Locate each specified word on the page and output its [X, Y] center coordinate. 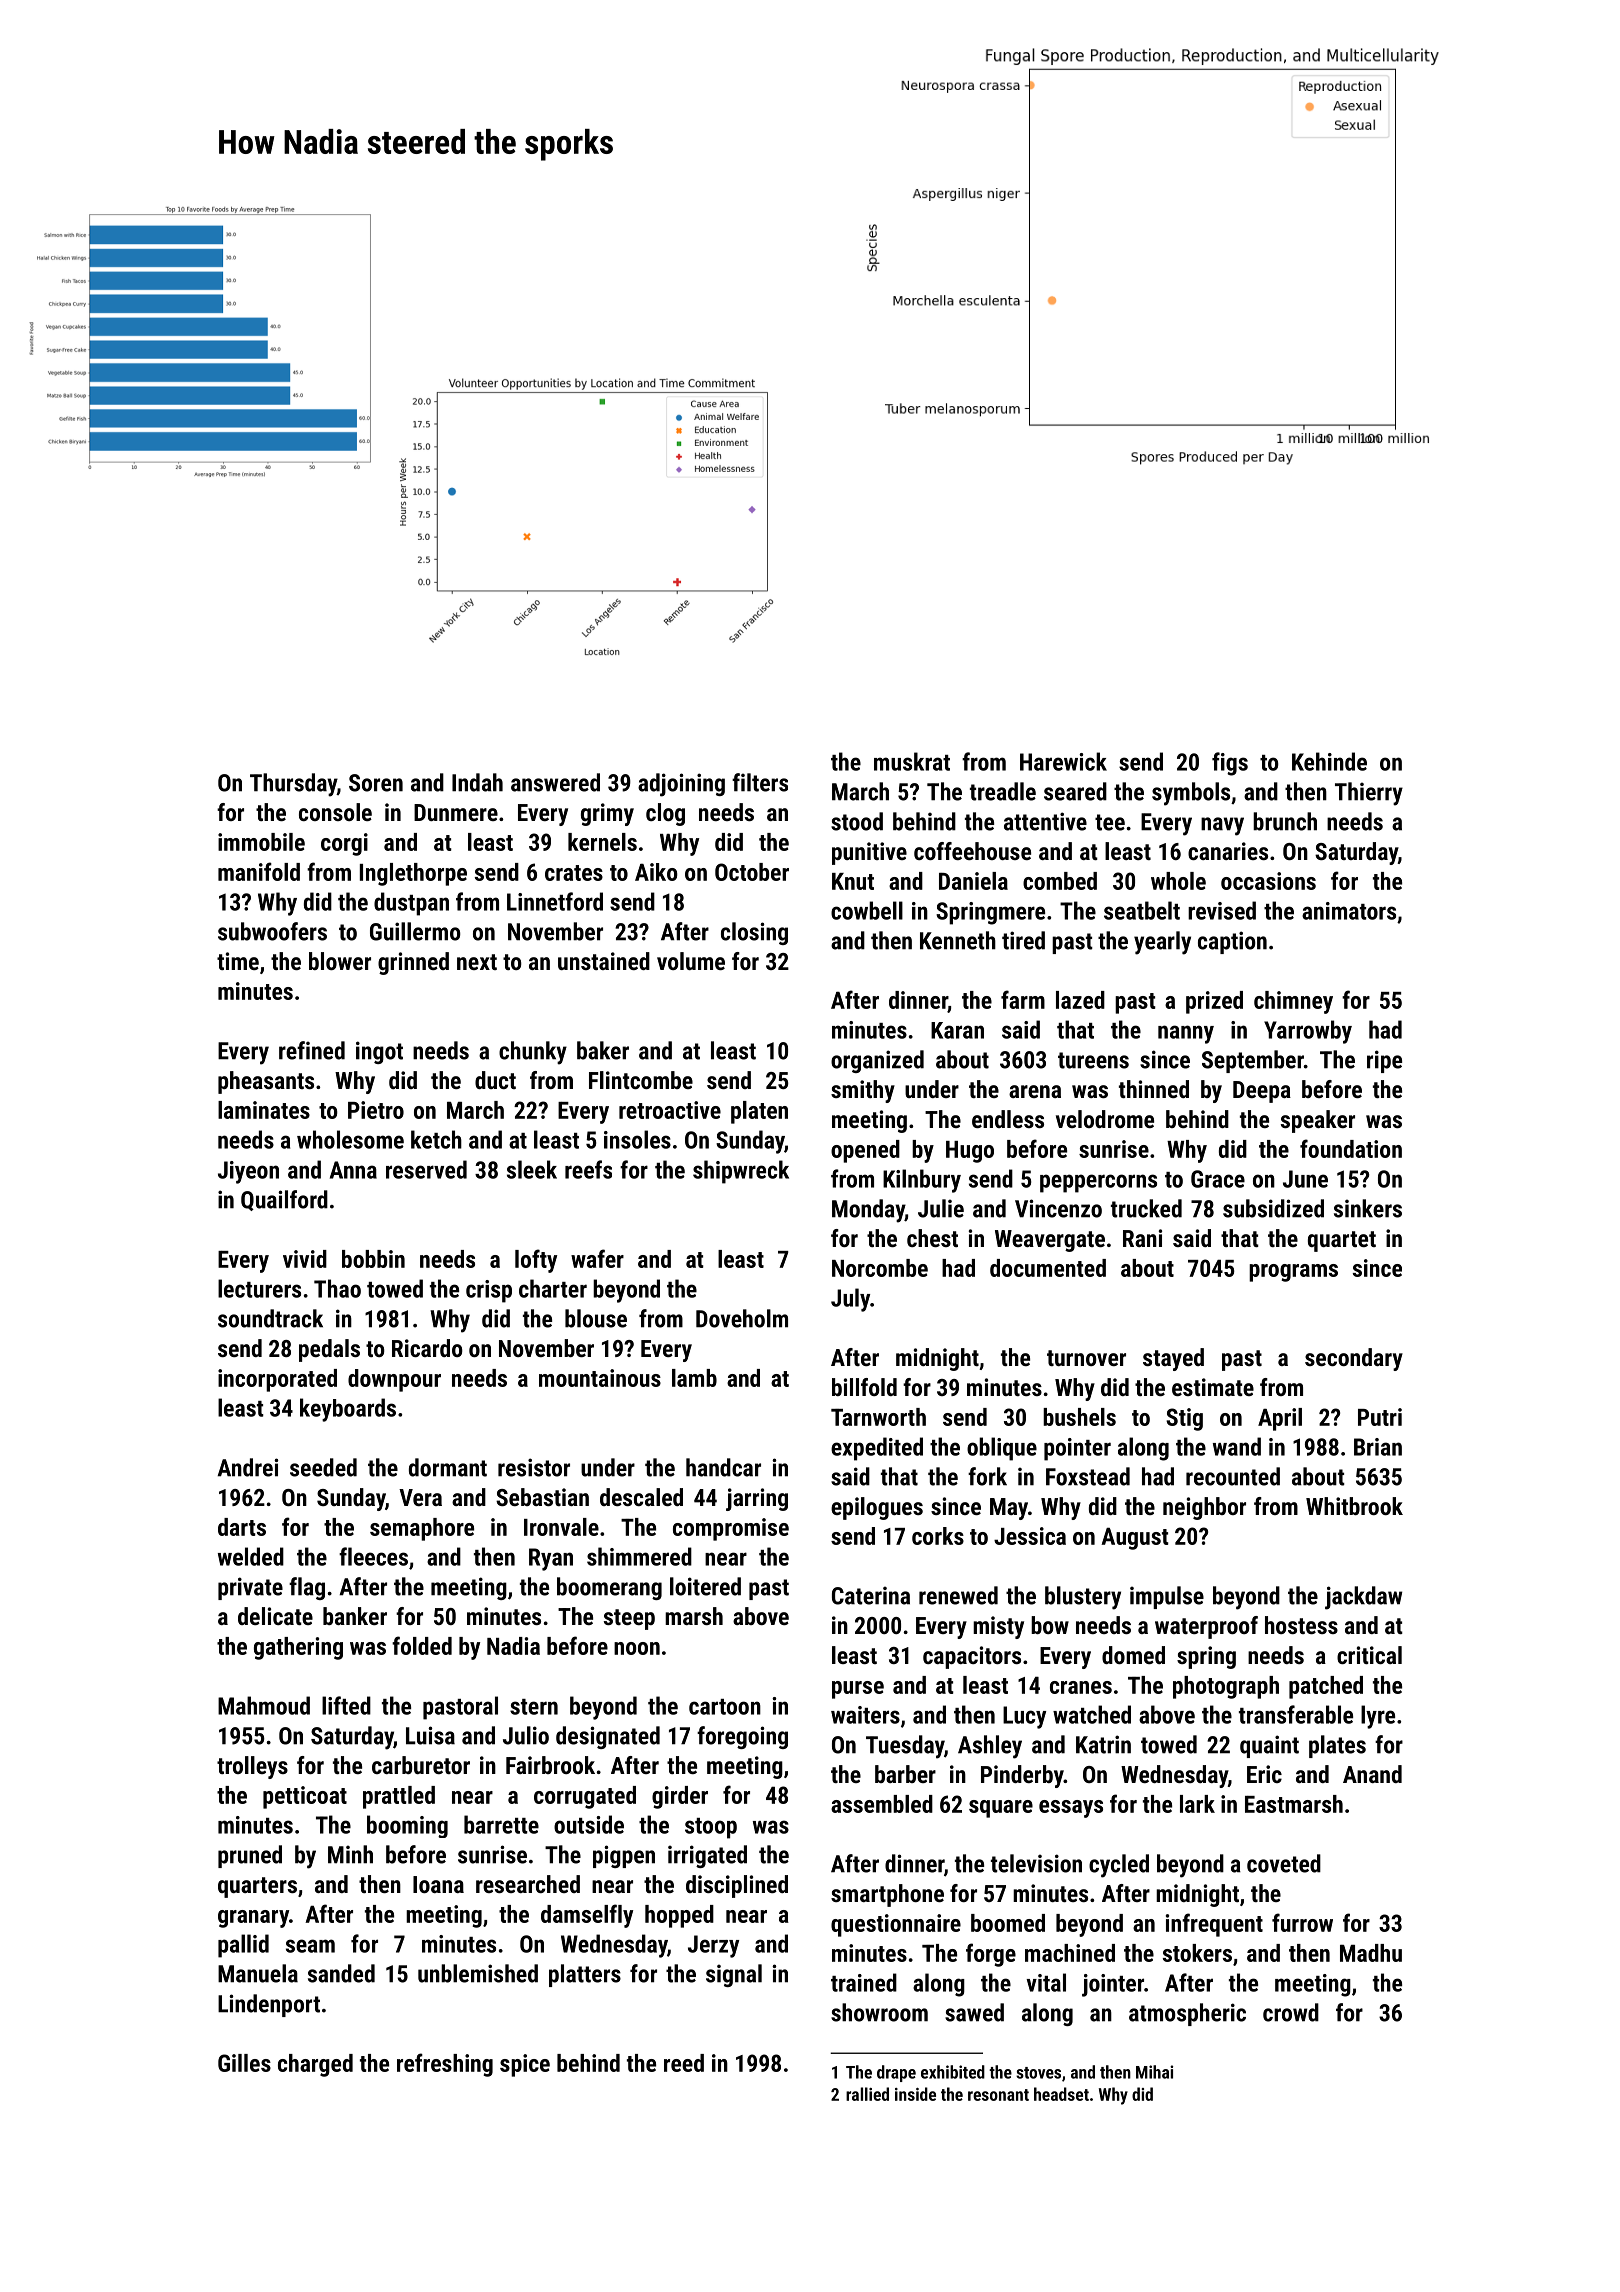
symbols [1191, 794]
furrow [1302, 1922]
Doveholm [742, 1318]
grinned [413, 963]
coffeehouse [972, 851]
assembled [882, 1804]
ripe [1384, 1061]
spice [525, 2065]
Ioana [438, 1884]
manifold [259, 871]
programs [1293, 1273]
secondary [1354, 1359]
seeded [323, 1467]
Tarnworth [878, 1417]
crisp [489, 1291]
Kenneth [958, 940]
